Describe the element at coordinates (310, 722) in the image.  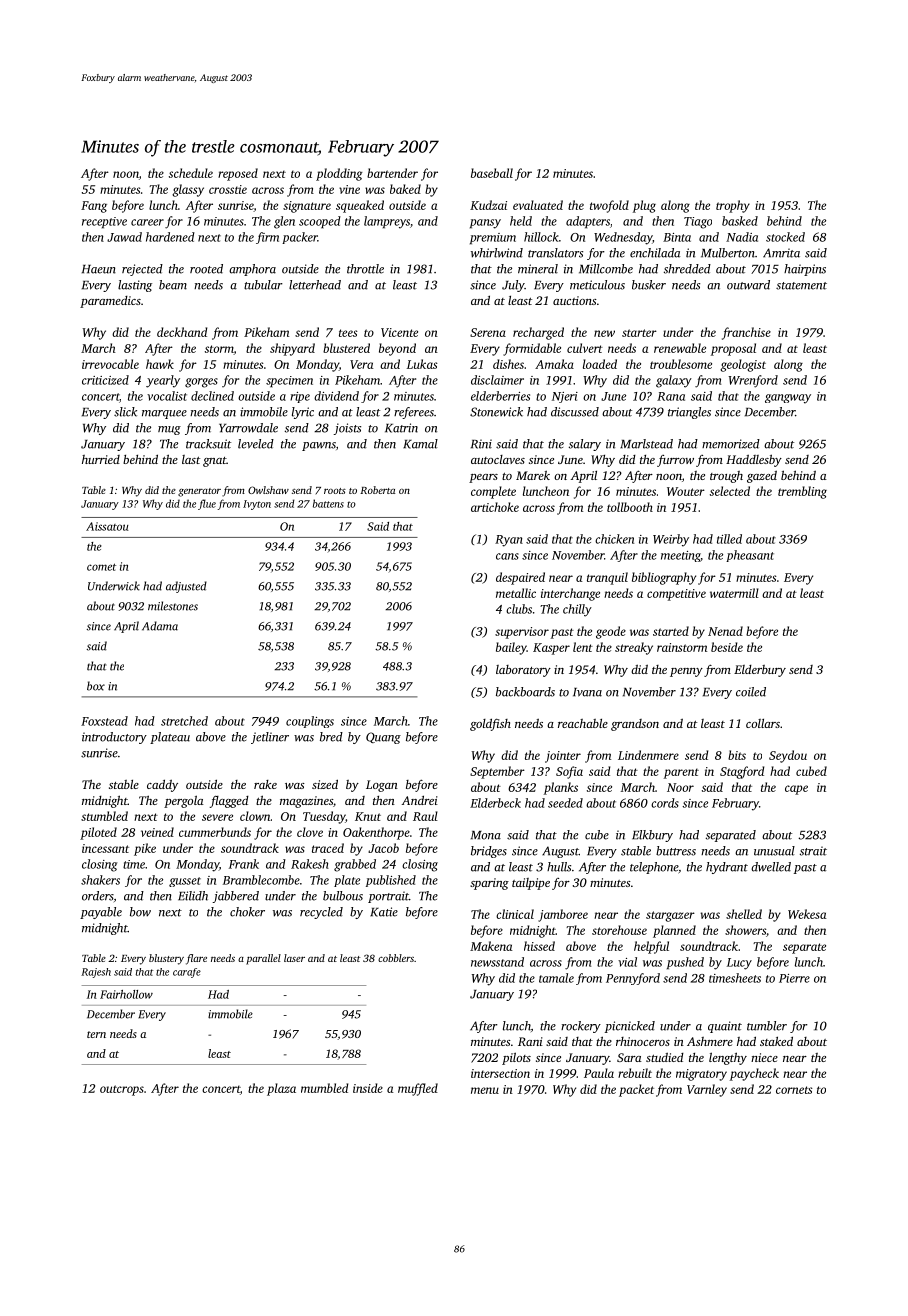
I see `couplings` at that location.
